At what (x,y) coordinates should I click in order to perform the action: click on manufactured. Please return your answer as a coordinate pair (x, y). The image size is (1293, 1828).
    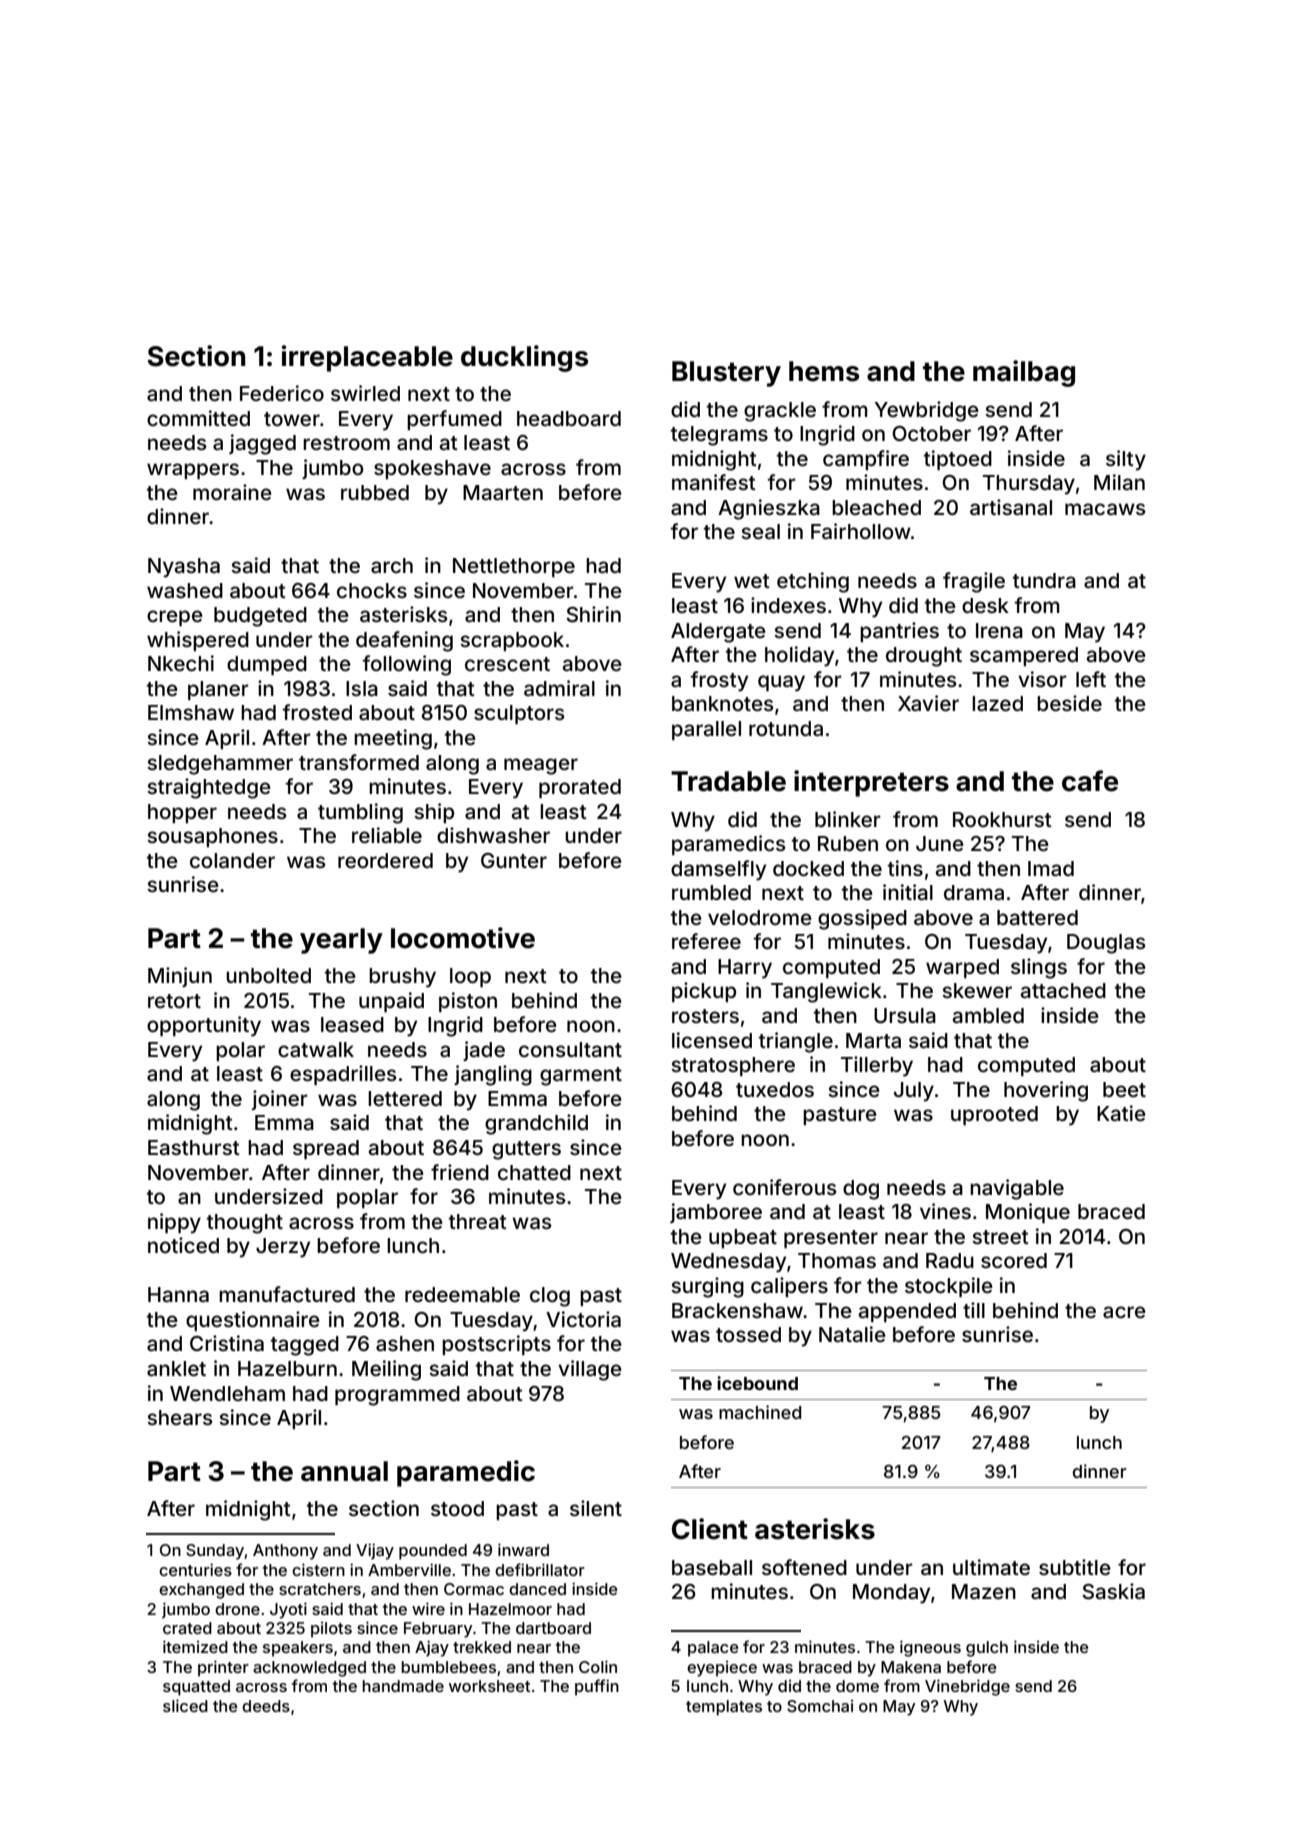
    Looking at the image, I should click on (287, 1294).
